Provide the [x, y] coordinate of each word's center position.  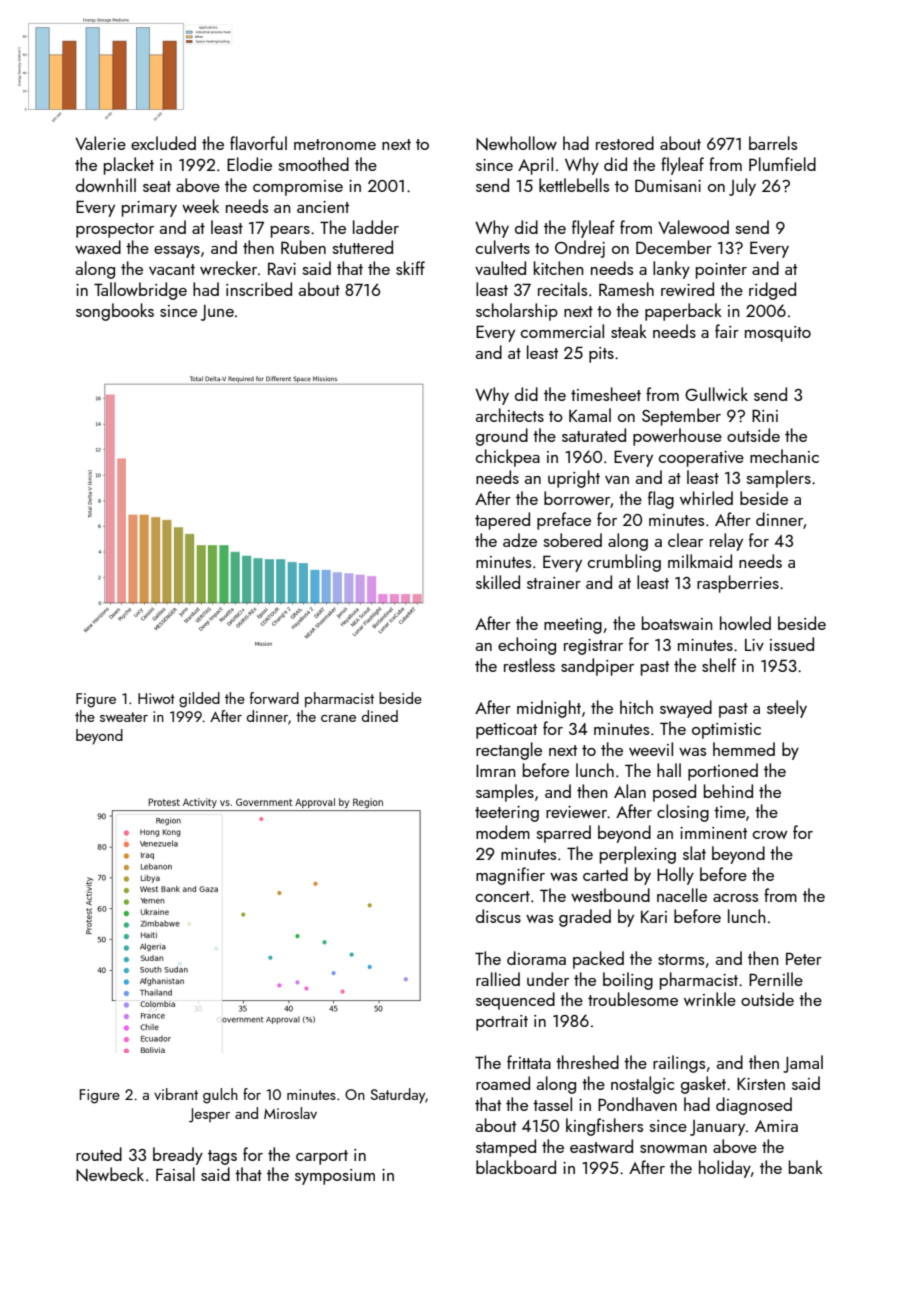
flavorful [258, 143]
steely [787, 709]
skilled [498, 582]
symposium [335, 1177]
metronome [335, 144]
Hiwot [156, 698]
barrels [773, 143]
